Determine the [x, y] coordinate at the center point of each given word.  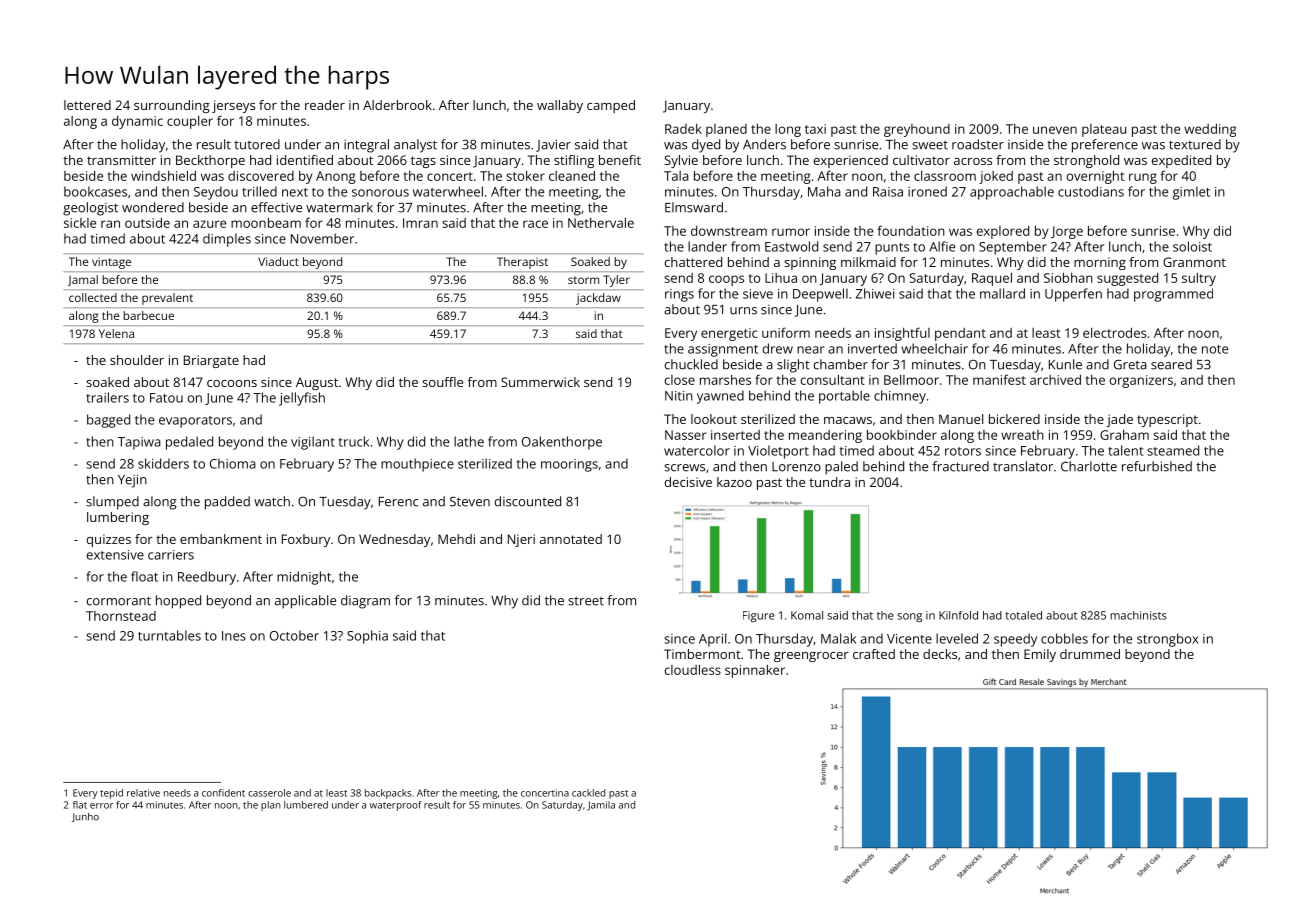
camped [611, 106]
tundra [829, 482]
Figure [759, 616]
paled [841, 468]
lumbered [306, 805]
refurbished [1157, 466]
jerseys [233, 106]
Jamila [601, 806]
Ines [234, 636]
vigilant [313, 443]
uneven [1055, 130]
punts [892, 249]
